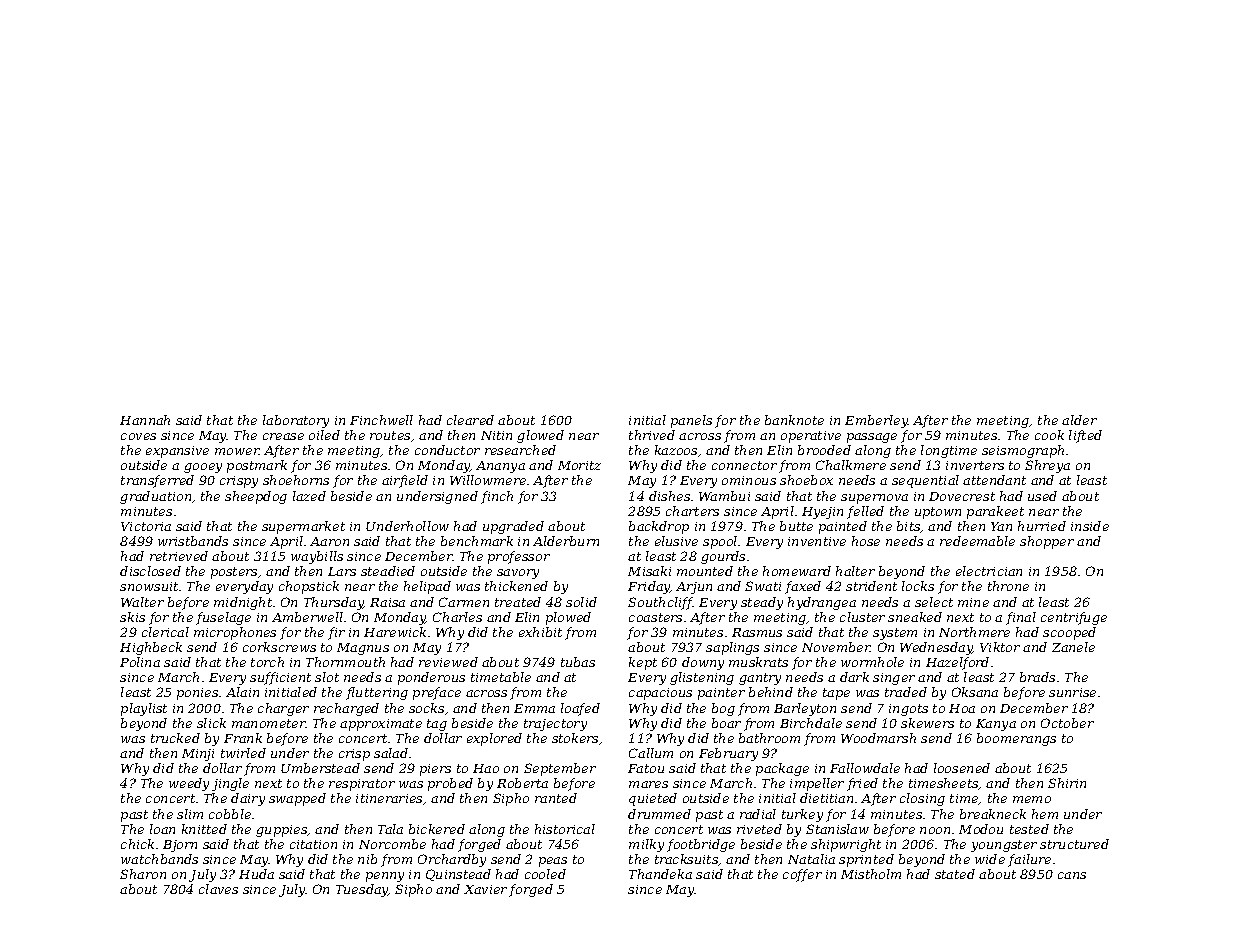 Image resolution: width=1233 pixels, height=952 pixels. I want to click on Magnus, so click(363, 649).
